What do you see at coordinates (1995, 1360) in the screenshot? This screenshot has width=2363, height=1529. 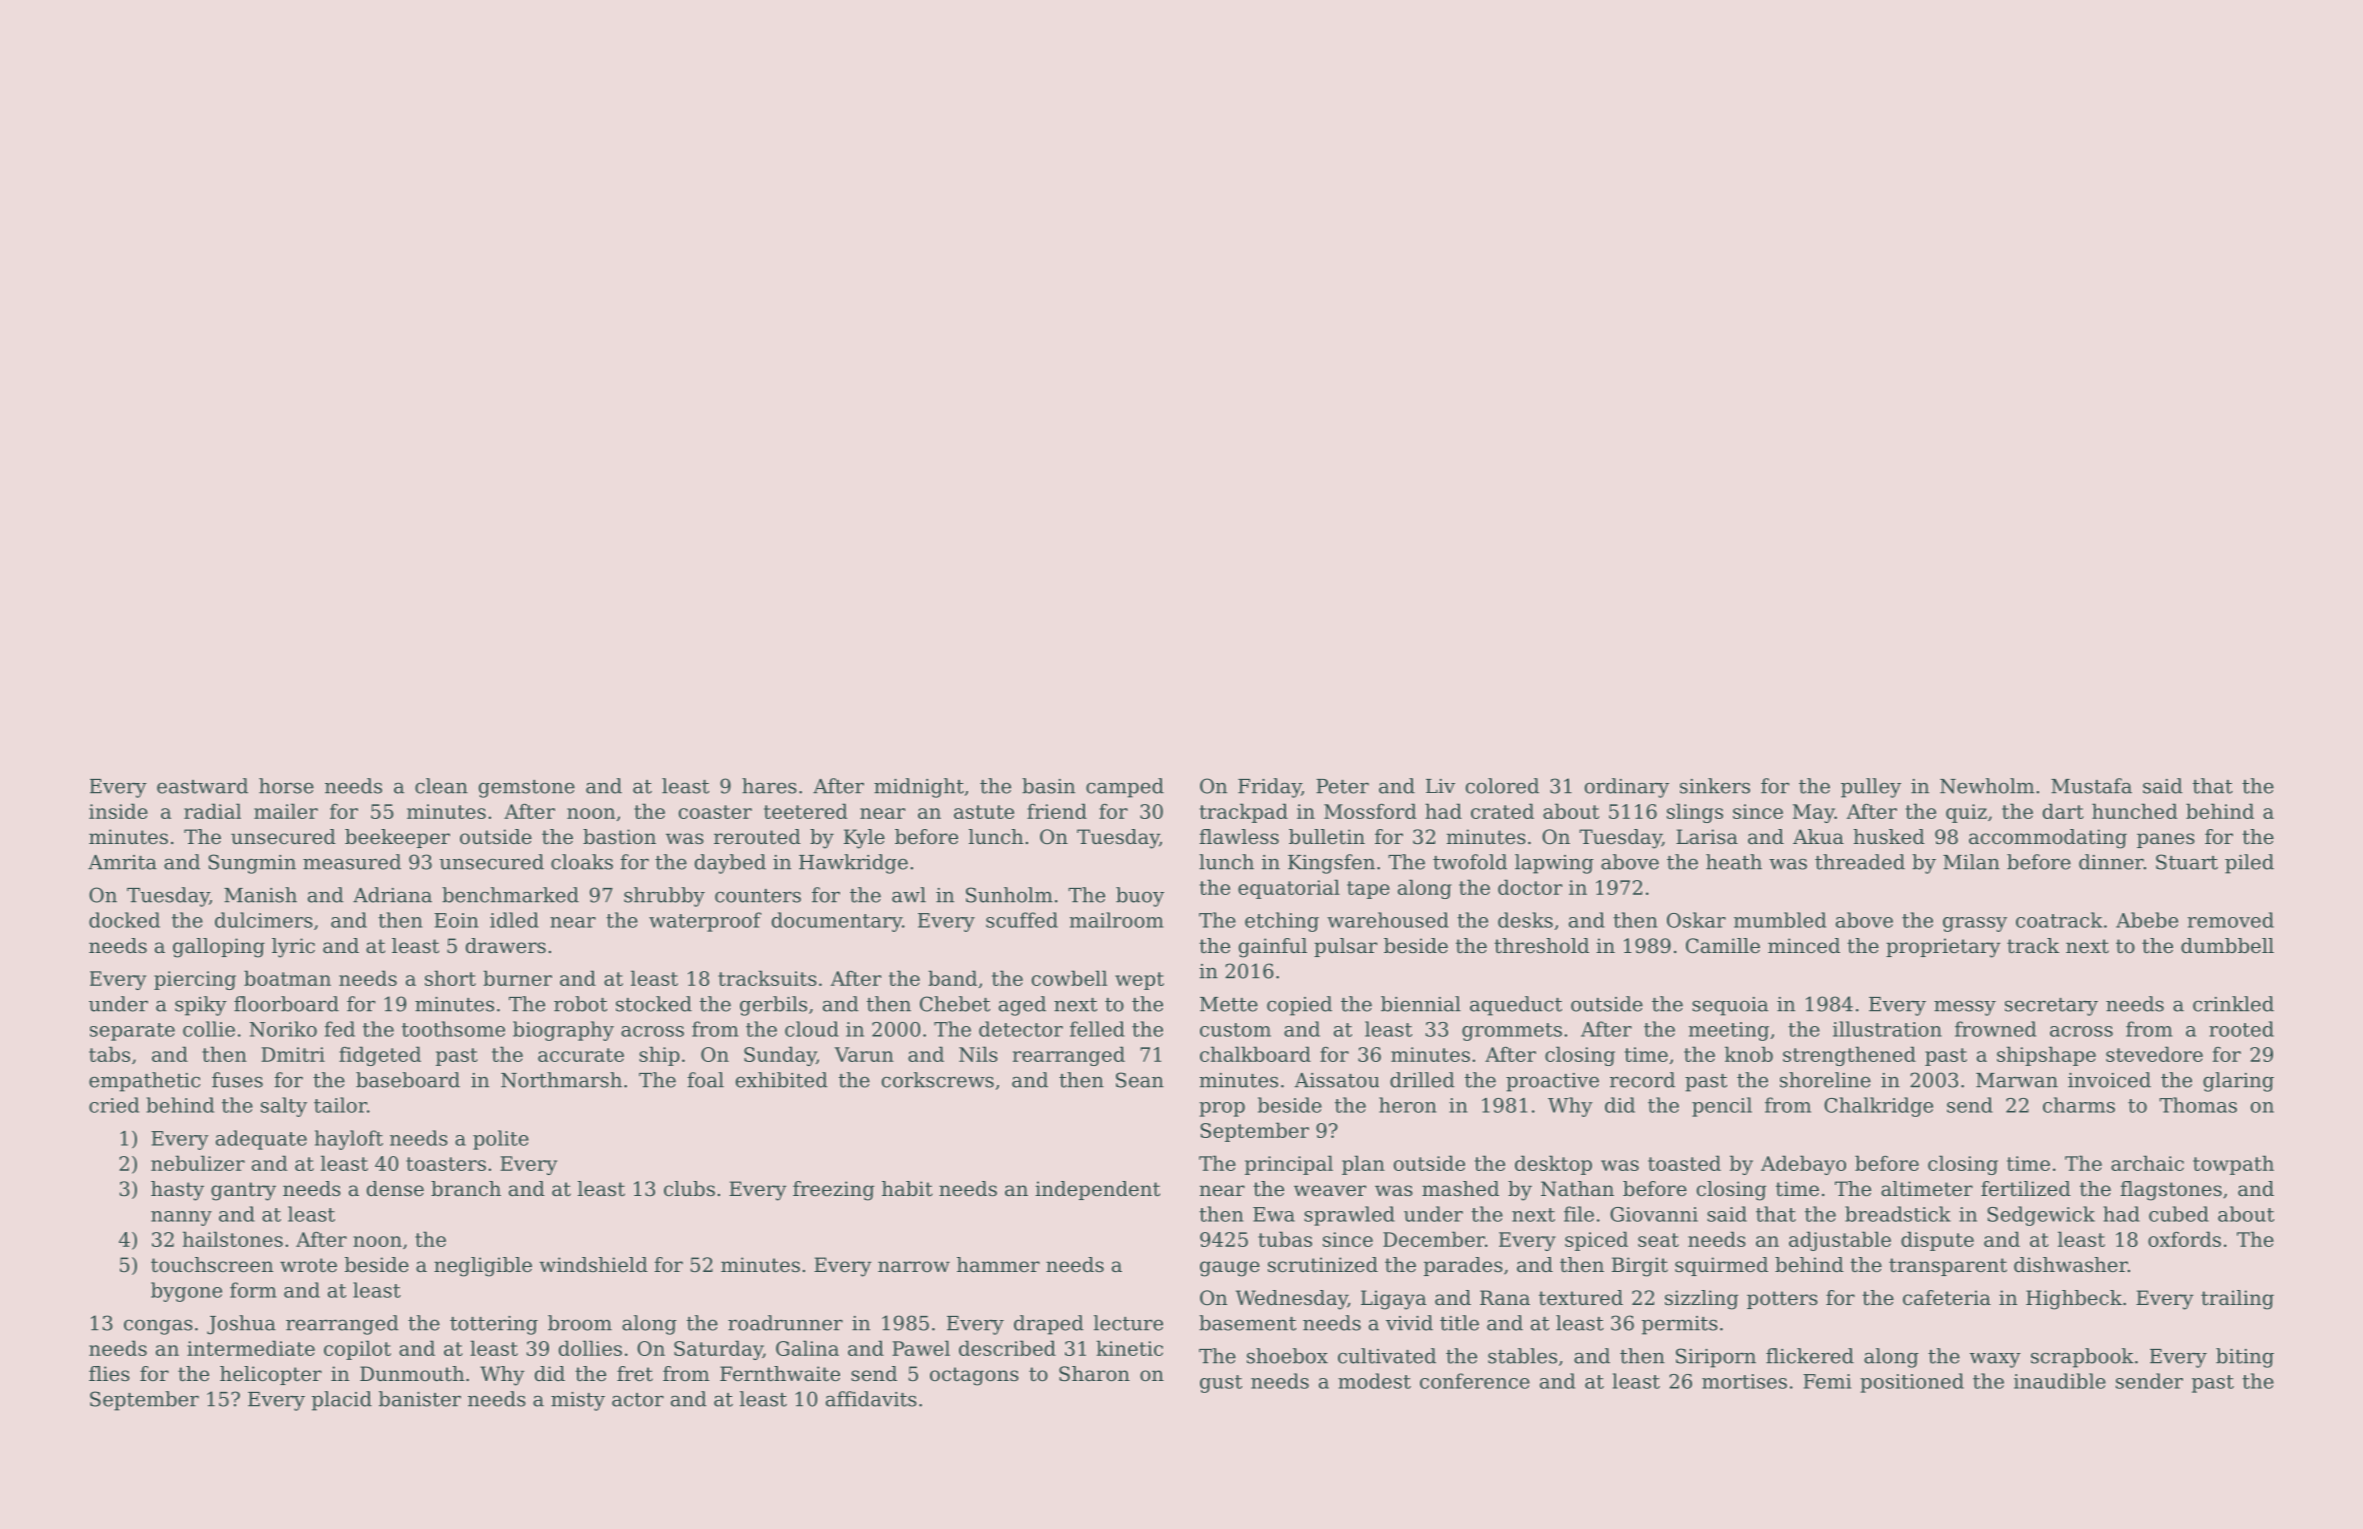 I see `waxy` at bounding box center [1995, 1360].
